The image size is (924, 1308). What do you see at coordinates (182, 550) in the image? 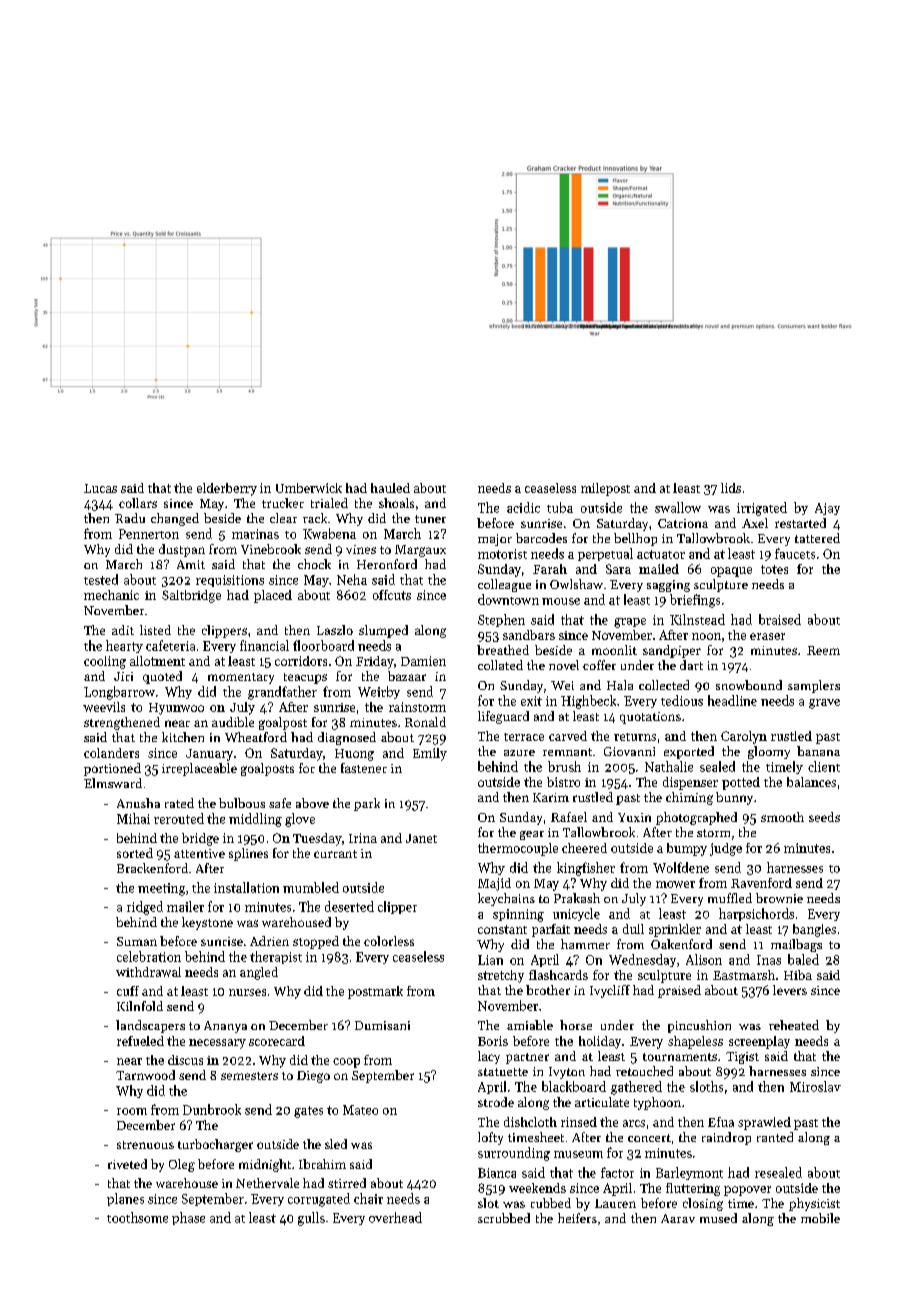
I see `dustpan` at bounding box center [182, 550].
